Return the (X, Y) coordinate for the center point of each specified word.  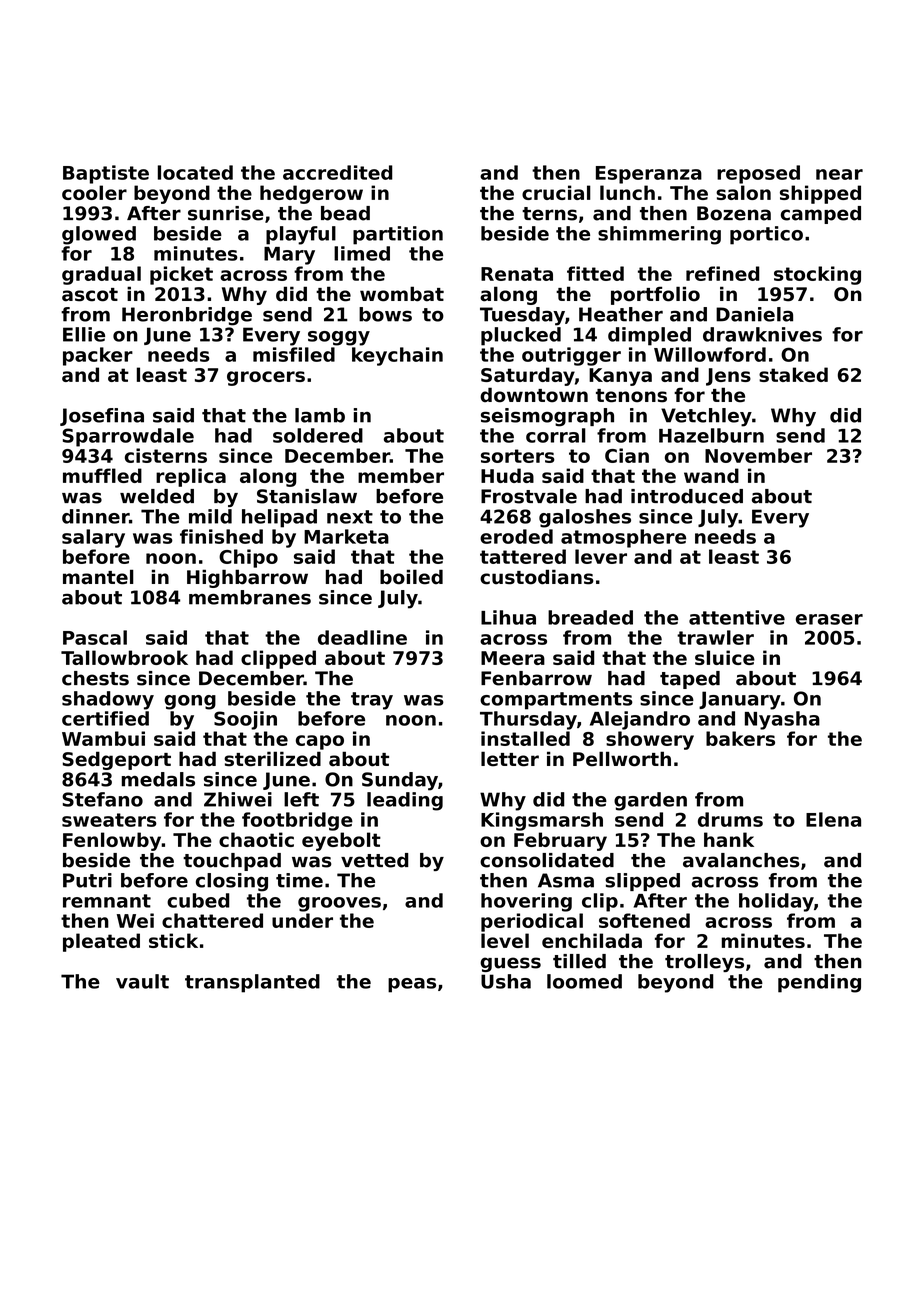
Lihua (508, 617)
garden (650, 801)
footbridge (297, 821)
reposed (758, 174)
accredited (338, 172)
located (195, 172)
